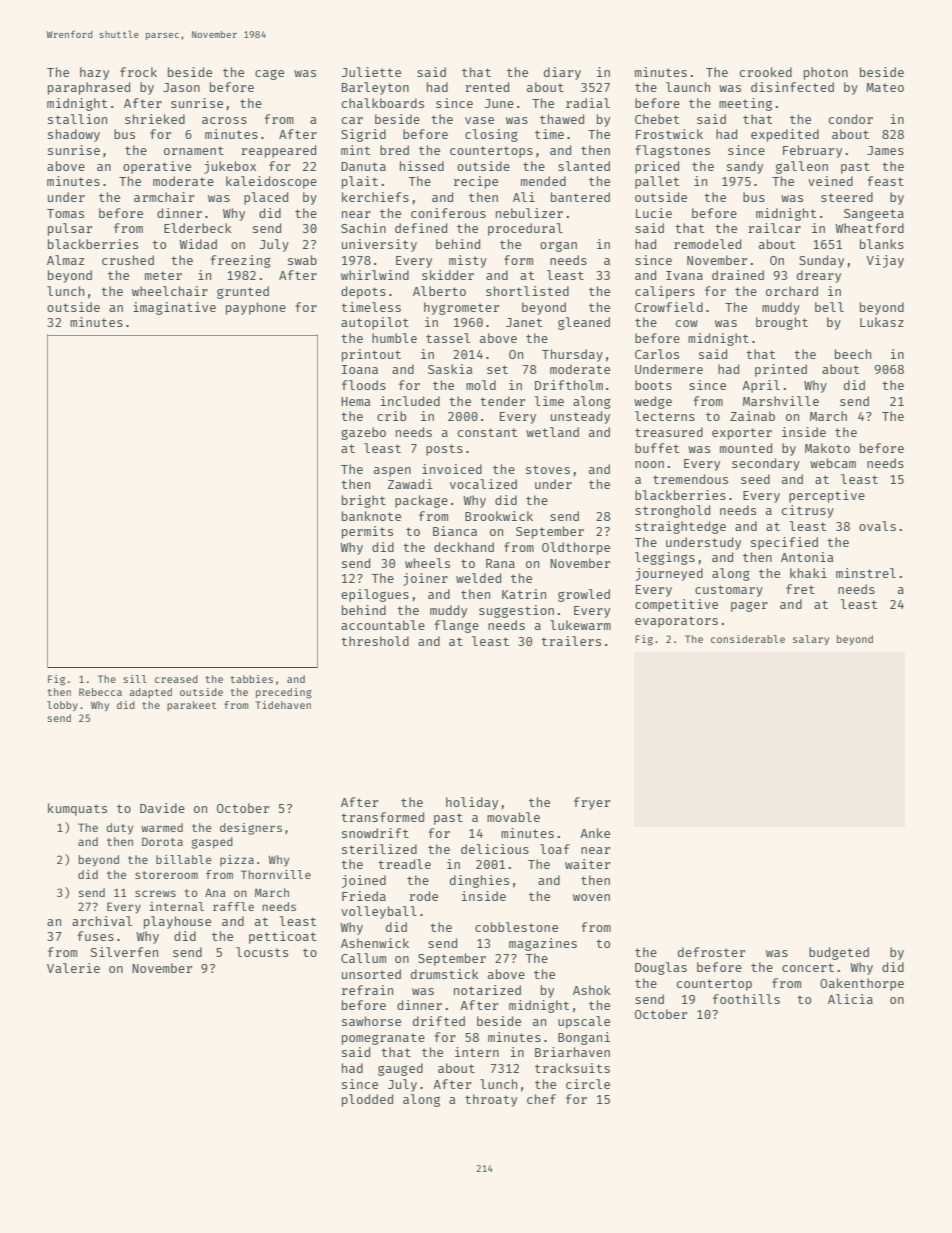  I want to click on across, so click(224, 120).
